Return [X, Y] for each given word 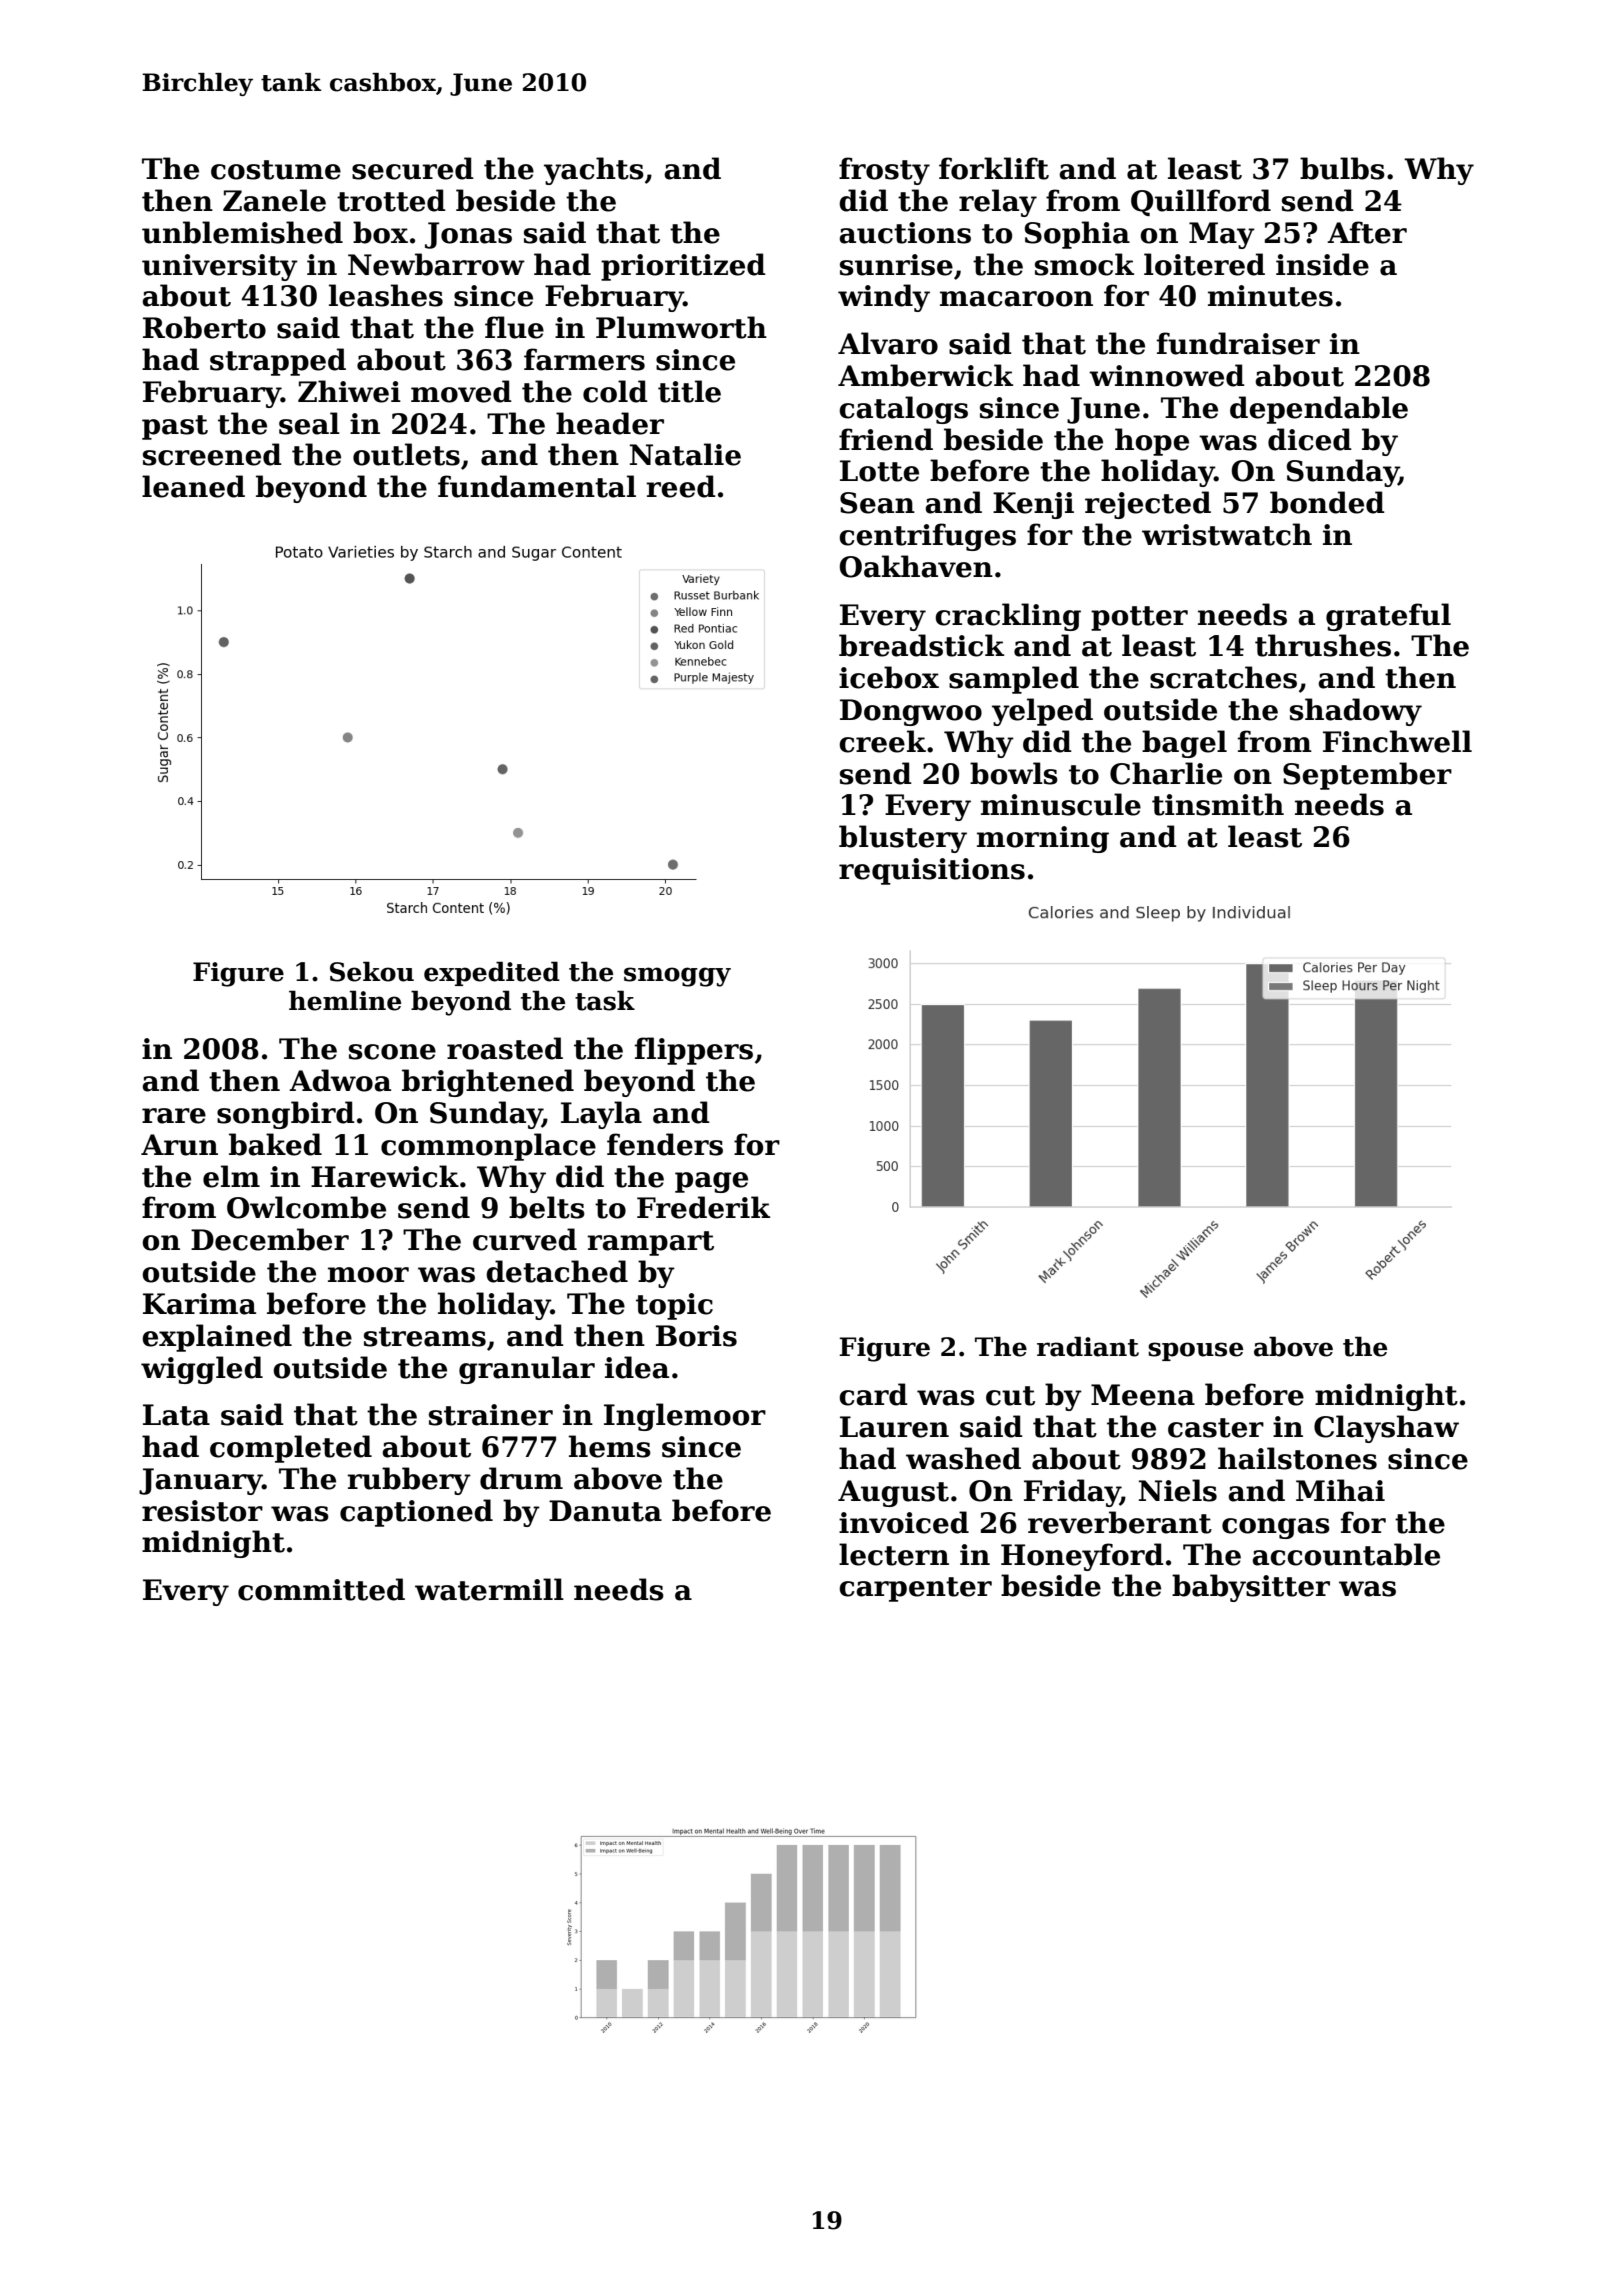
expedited [492, 973]
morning [1043, 839]
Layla [601, 1115]
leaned [193, 486]
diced [1310, 439]
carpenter [915, 1589]
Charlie [1166, 773]
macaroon [1016, 299]
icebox [889, 677]
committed [321, 1589]
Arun [179, 1145]
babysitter [1251, 1588]
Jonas [468, 235]
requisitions [932, 871]
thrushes [1323, 645]
